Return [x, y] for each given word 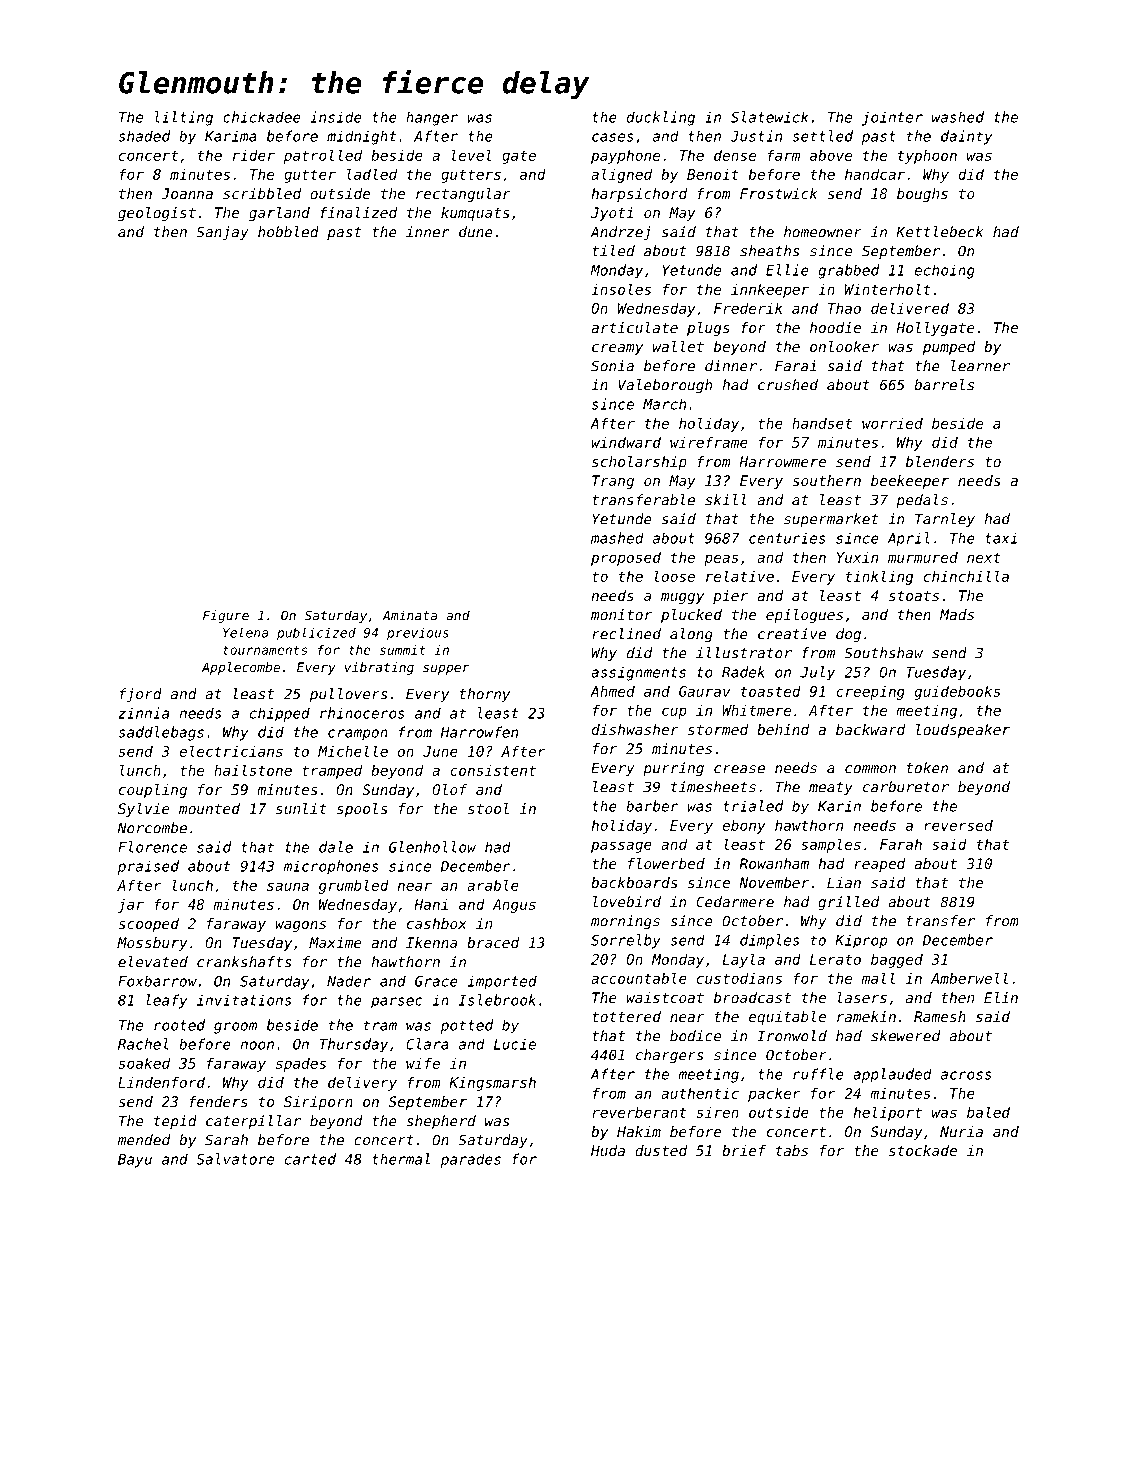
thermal [401, 1159]
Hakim [639, 1131]
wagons [300, 926]
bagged [897, 960]
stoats [914, 596]
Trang [613, 482]
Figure [226, 616]
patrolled [323, 156]
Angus [514, 906]
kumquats [475, 214]
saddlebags [161, 733]
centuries [787, 538]
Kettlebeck [939, 232]
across [966, 1075]
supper [446, 669]
